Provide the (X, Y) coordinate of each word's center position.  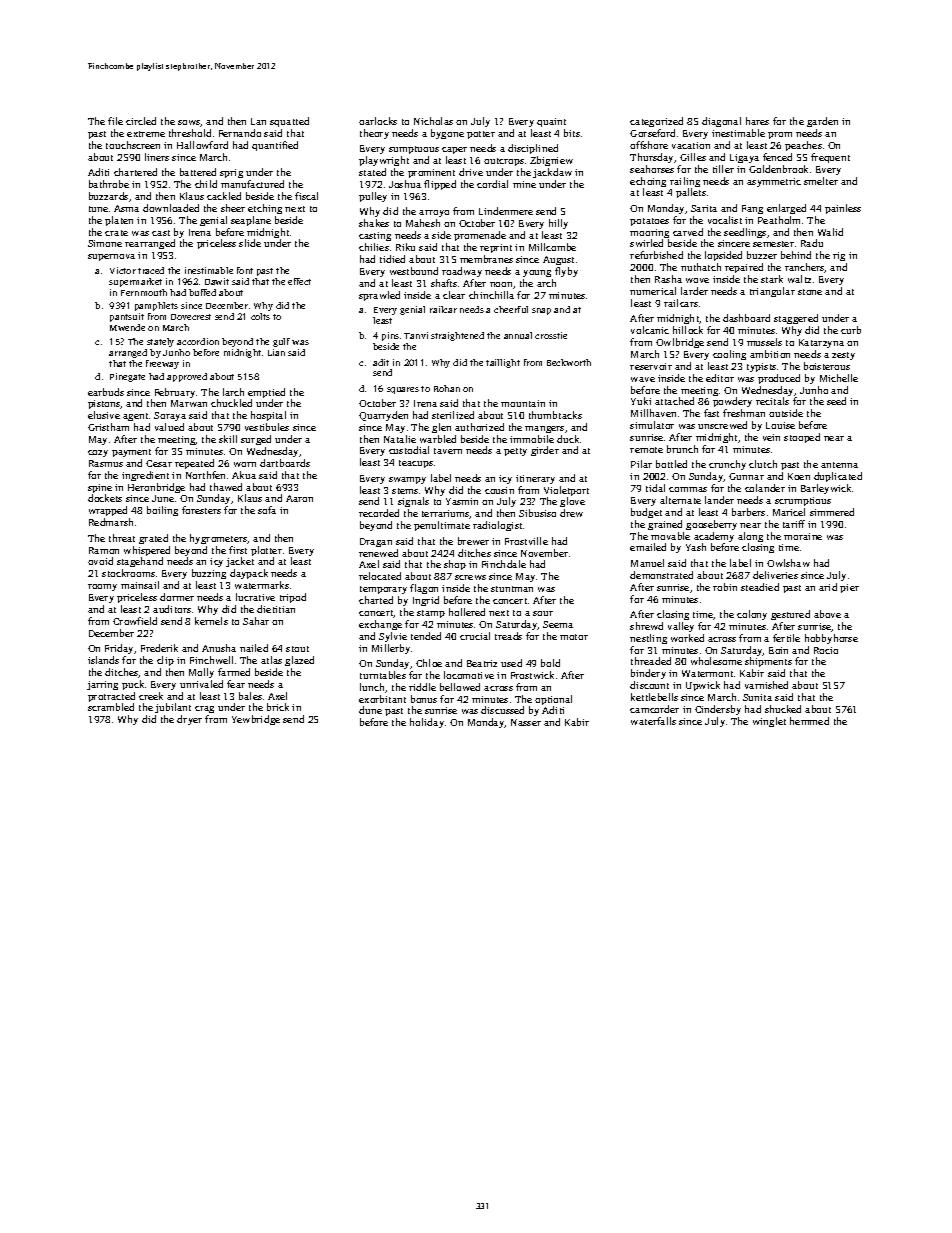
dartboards (285, 463)
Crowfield (135, 621)
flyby (566, 272)
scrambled (111, 707)
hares (757, 121)
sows (189, 123)
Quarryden (383, 416)
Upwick (703, 686)
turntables (383, 675)
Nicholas (433, 121)
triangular (772, 292)
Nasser (526, 722)
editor (720, 378)
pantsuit (127, 317)
